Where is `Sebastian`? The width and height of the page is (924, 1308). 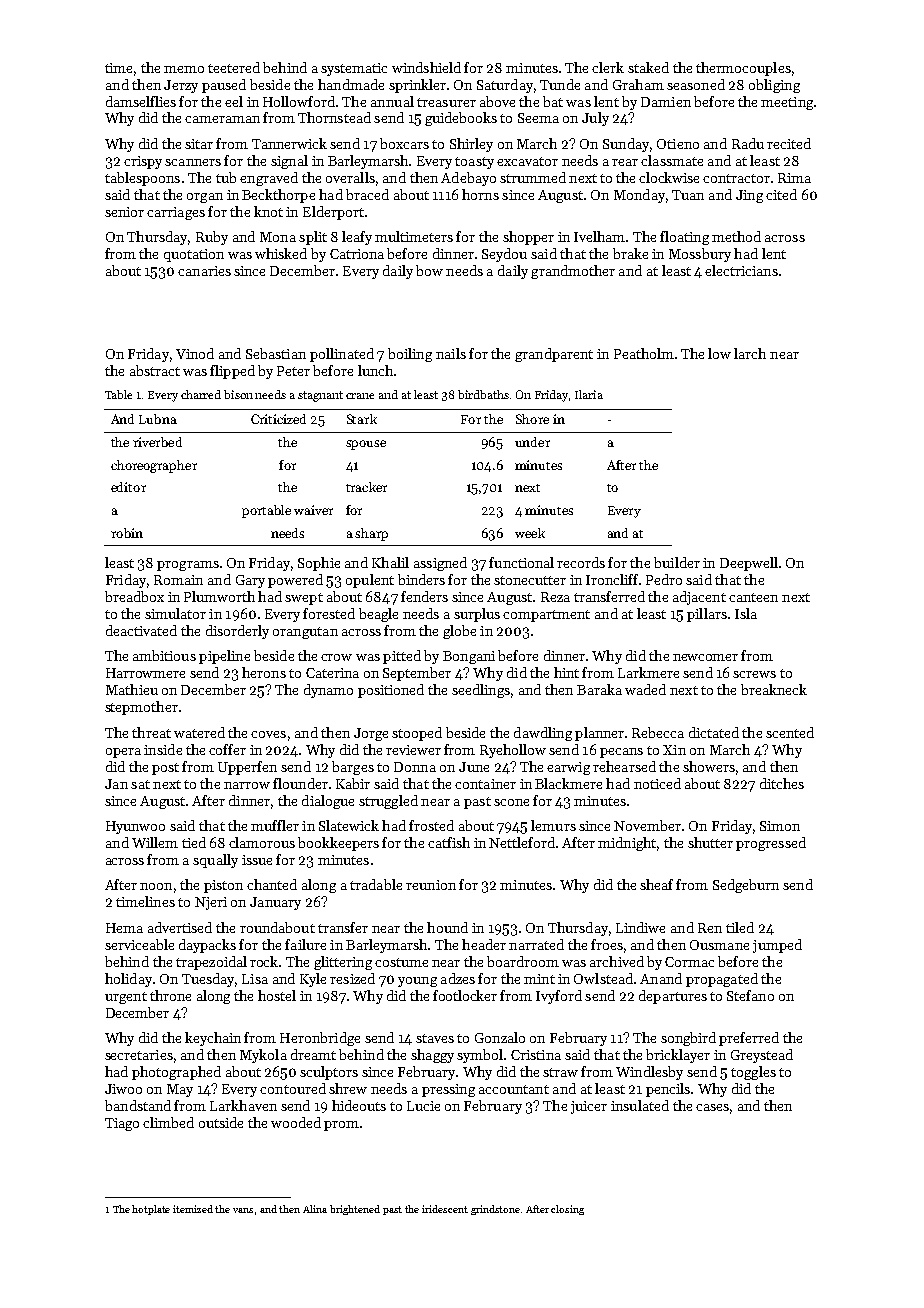 Sebastian is located at coordinates (276, 353).
